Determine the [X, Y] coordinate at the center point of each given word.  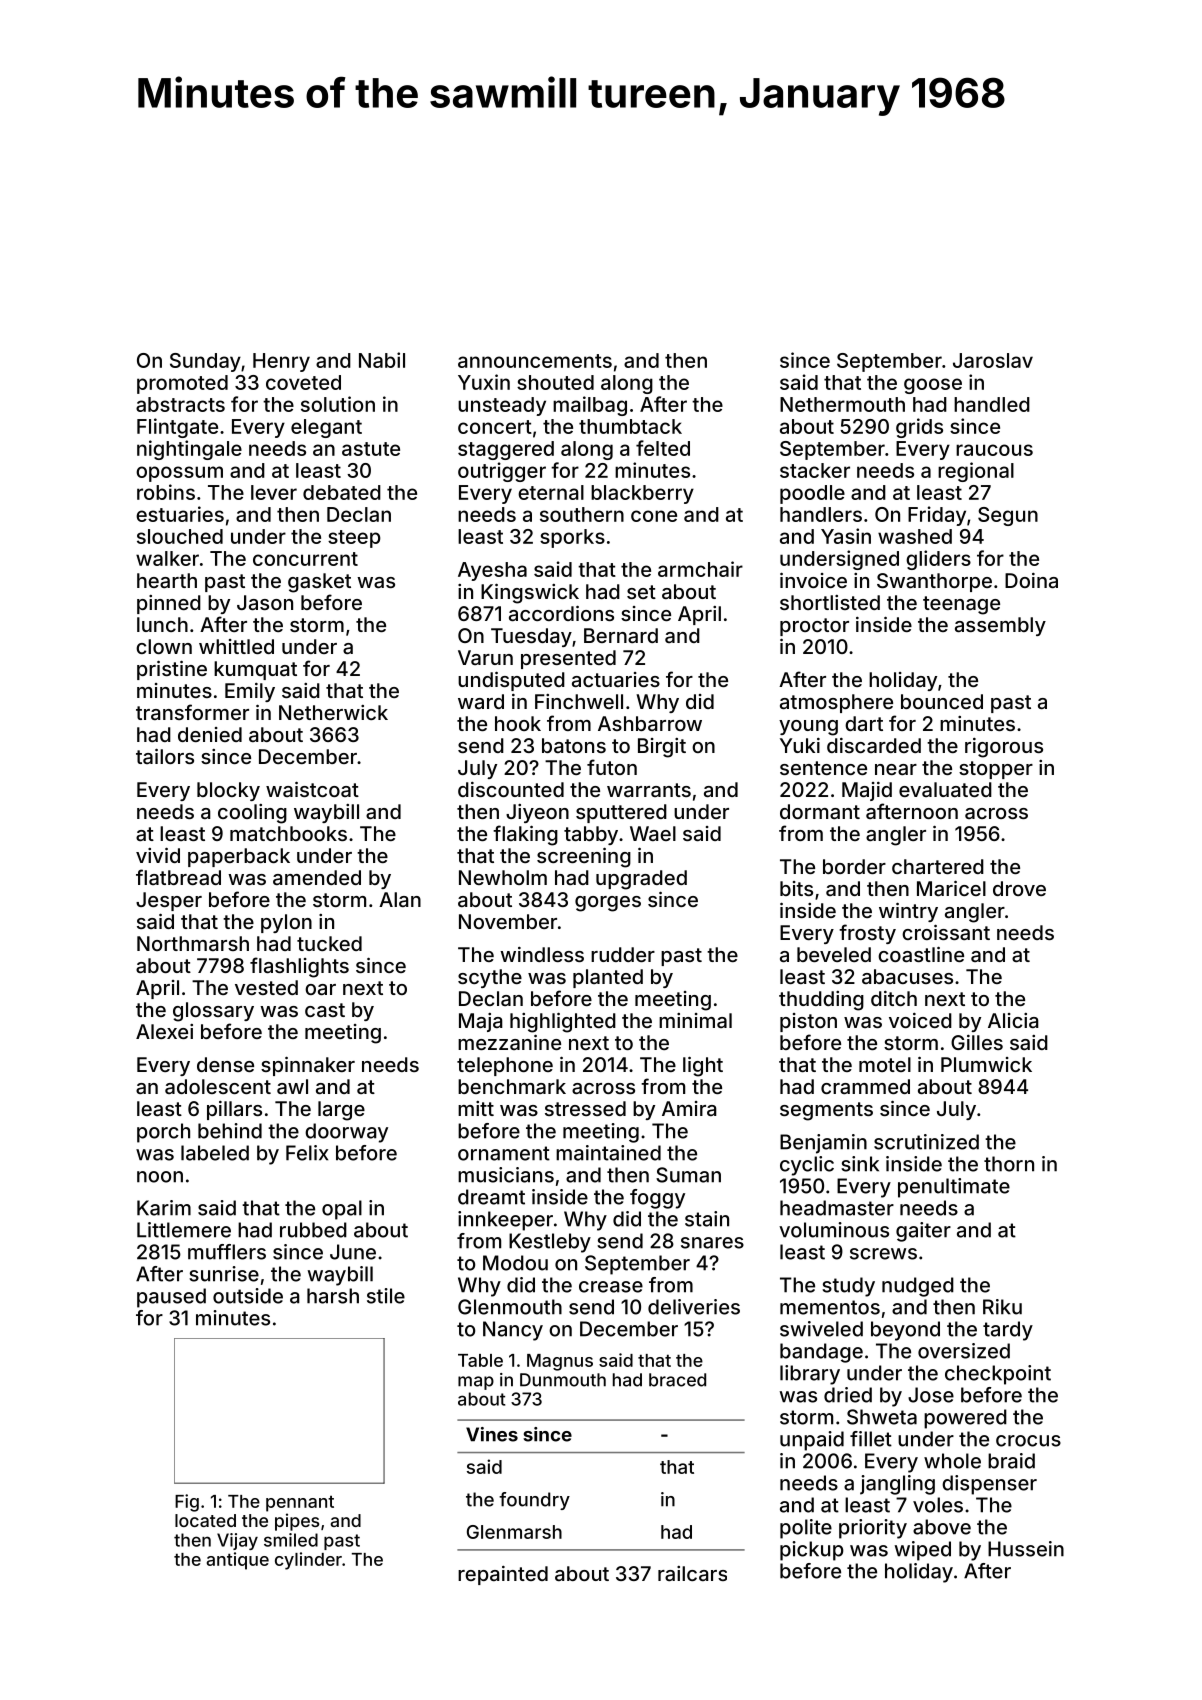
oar [320, 989]
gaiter [923, 1232]
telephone [505, 1066]
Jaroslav [993, 360]
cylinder [308, 1561]
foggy [657, 1199]
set [641, 592]
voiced [920, 1020]
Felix [307, 1153]
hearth [167, 580]
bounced [942, 701]
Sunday [205, 362]
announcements [535, 361]
